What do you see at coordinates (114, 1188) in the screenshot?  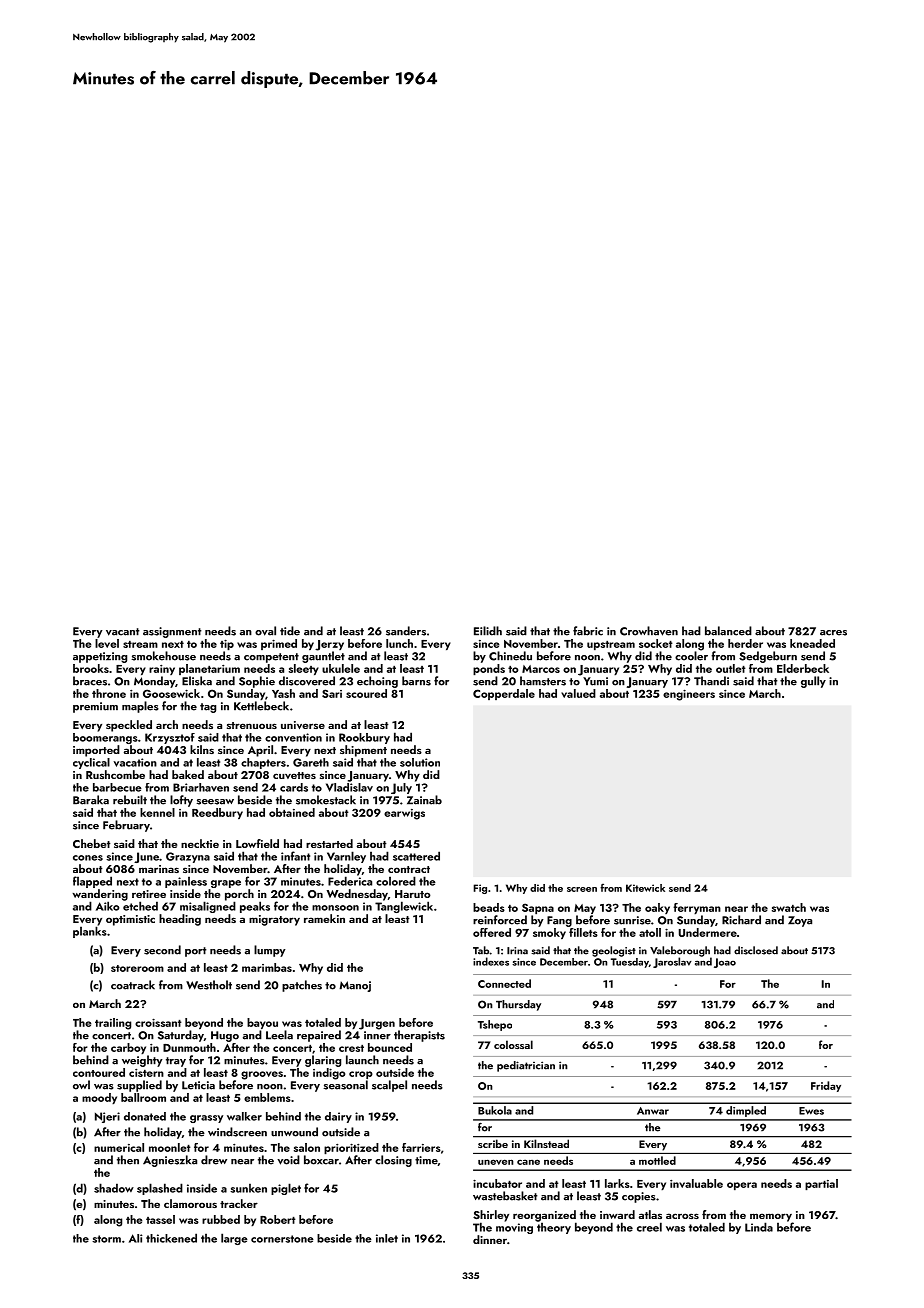 I see `shadow` at bounding box center [114, 1188].
